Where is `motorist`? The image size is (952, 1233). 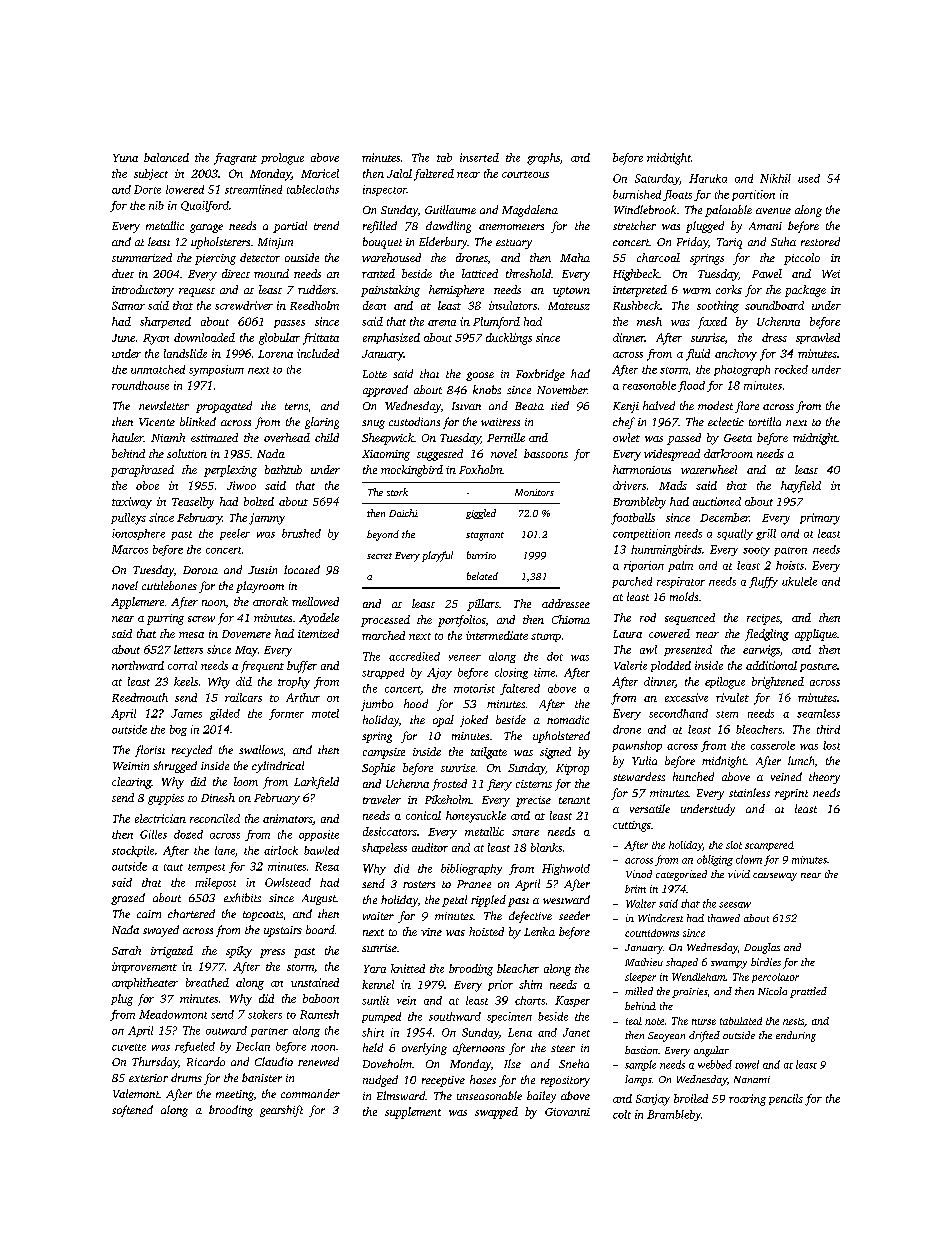 motorist is located at coordinates (474, 688).
